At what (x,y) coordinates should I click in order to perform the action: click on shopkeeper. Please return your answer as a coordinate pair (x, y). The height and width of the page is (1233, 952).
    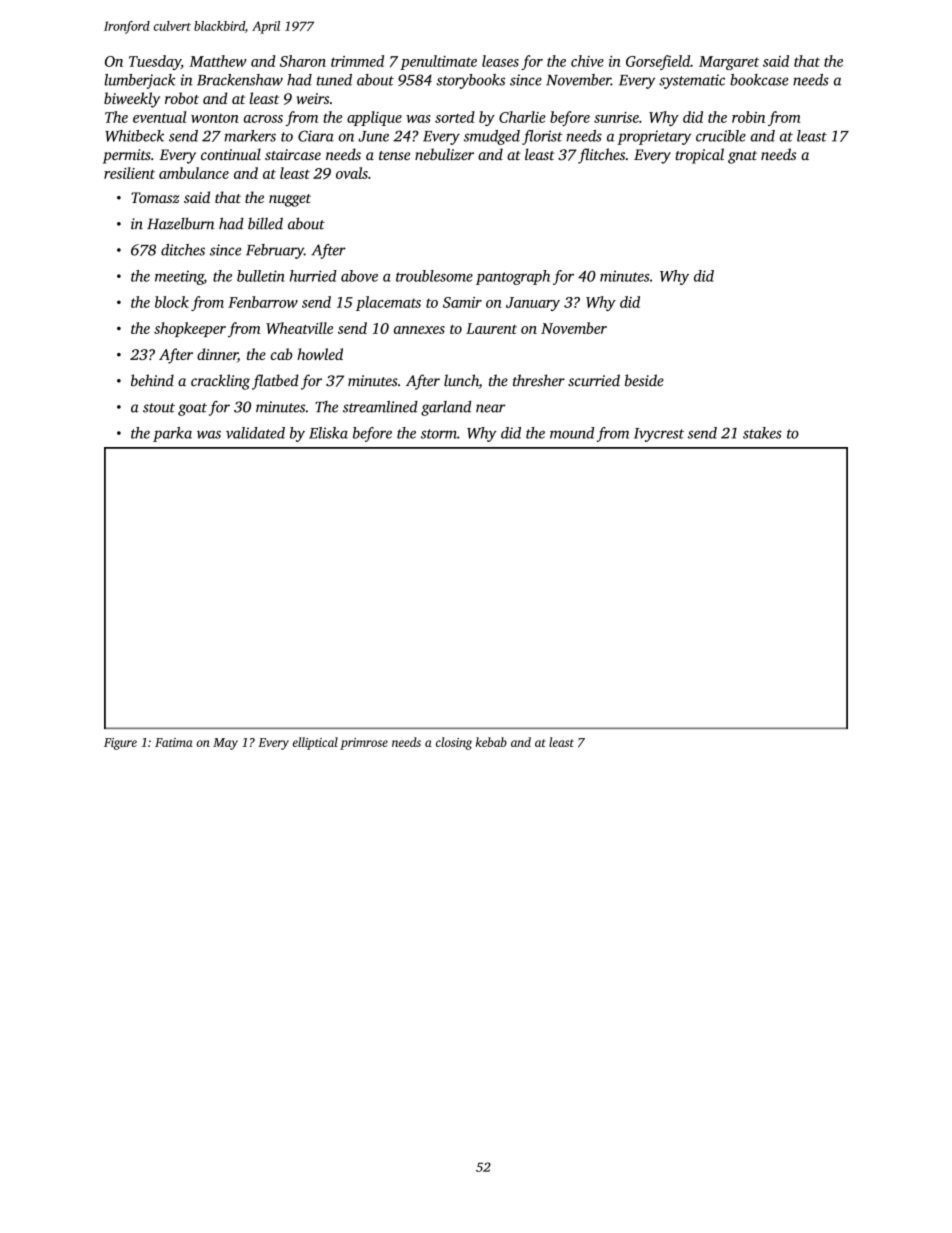
    Looking at the image, I should click on (190, 329).
